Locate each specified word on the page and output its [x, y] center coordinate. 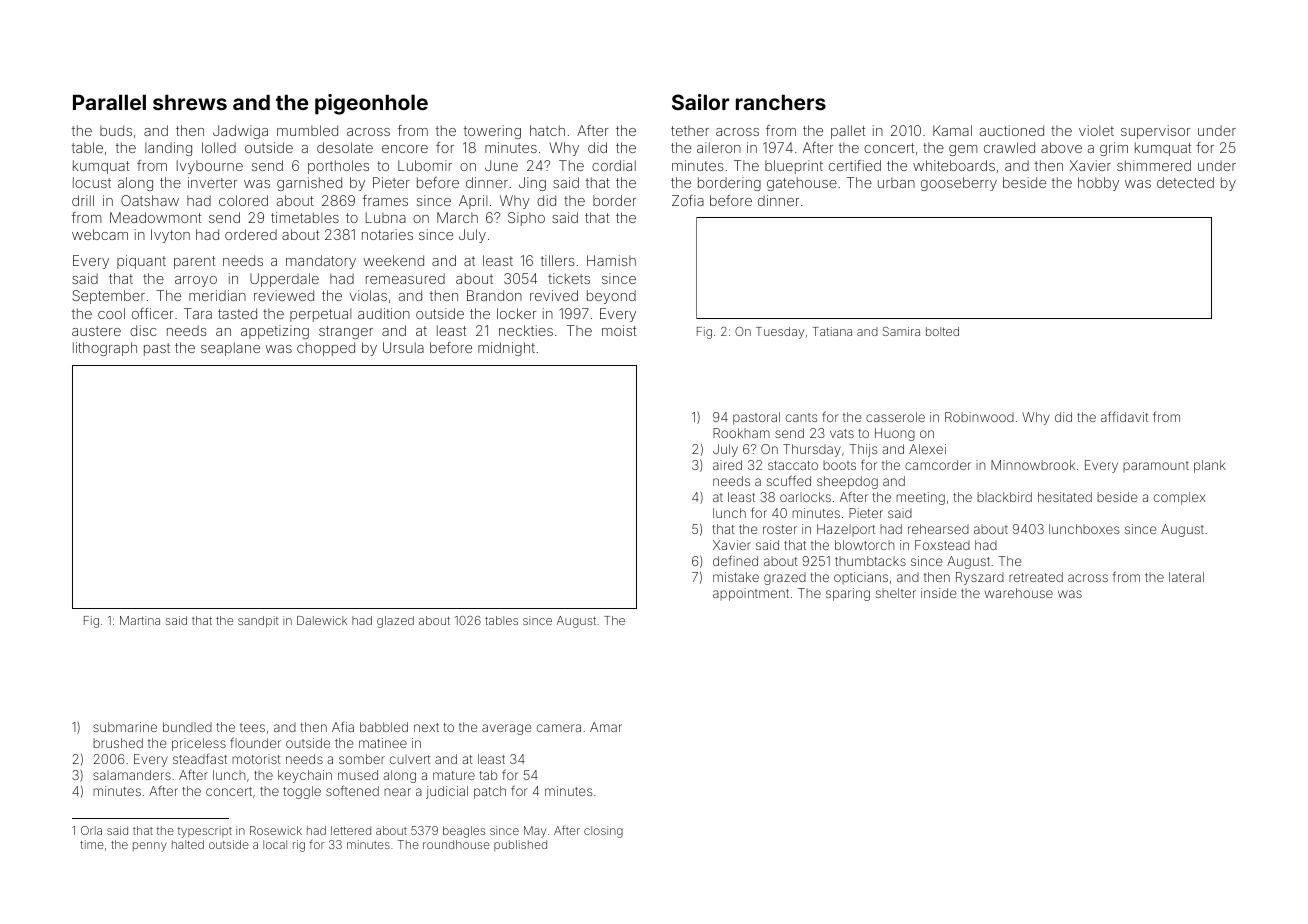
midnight [506, 349]
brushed [118, 743]
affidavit [1124, 416]
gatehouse [802, 184]
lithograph [105, 349]
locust [92, 182]
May [535, 832]
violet [1096, 130]
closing [603, 832]
